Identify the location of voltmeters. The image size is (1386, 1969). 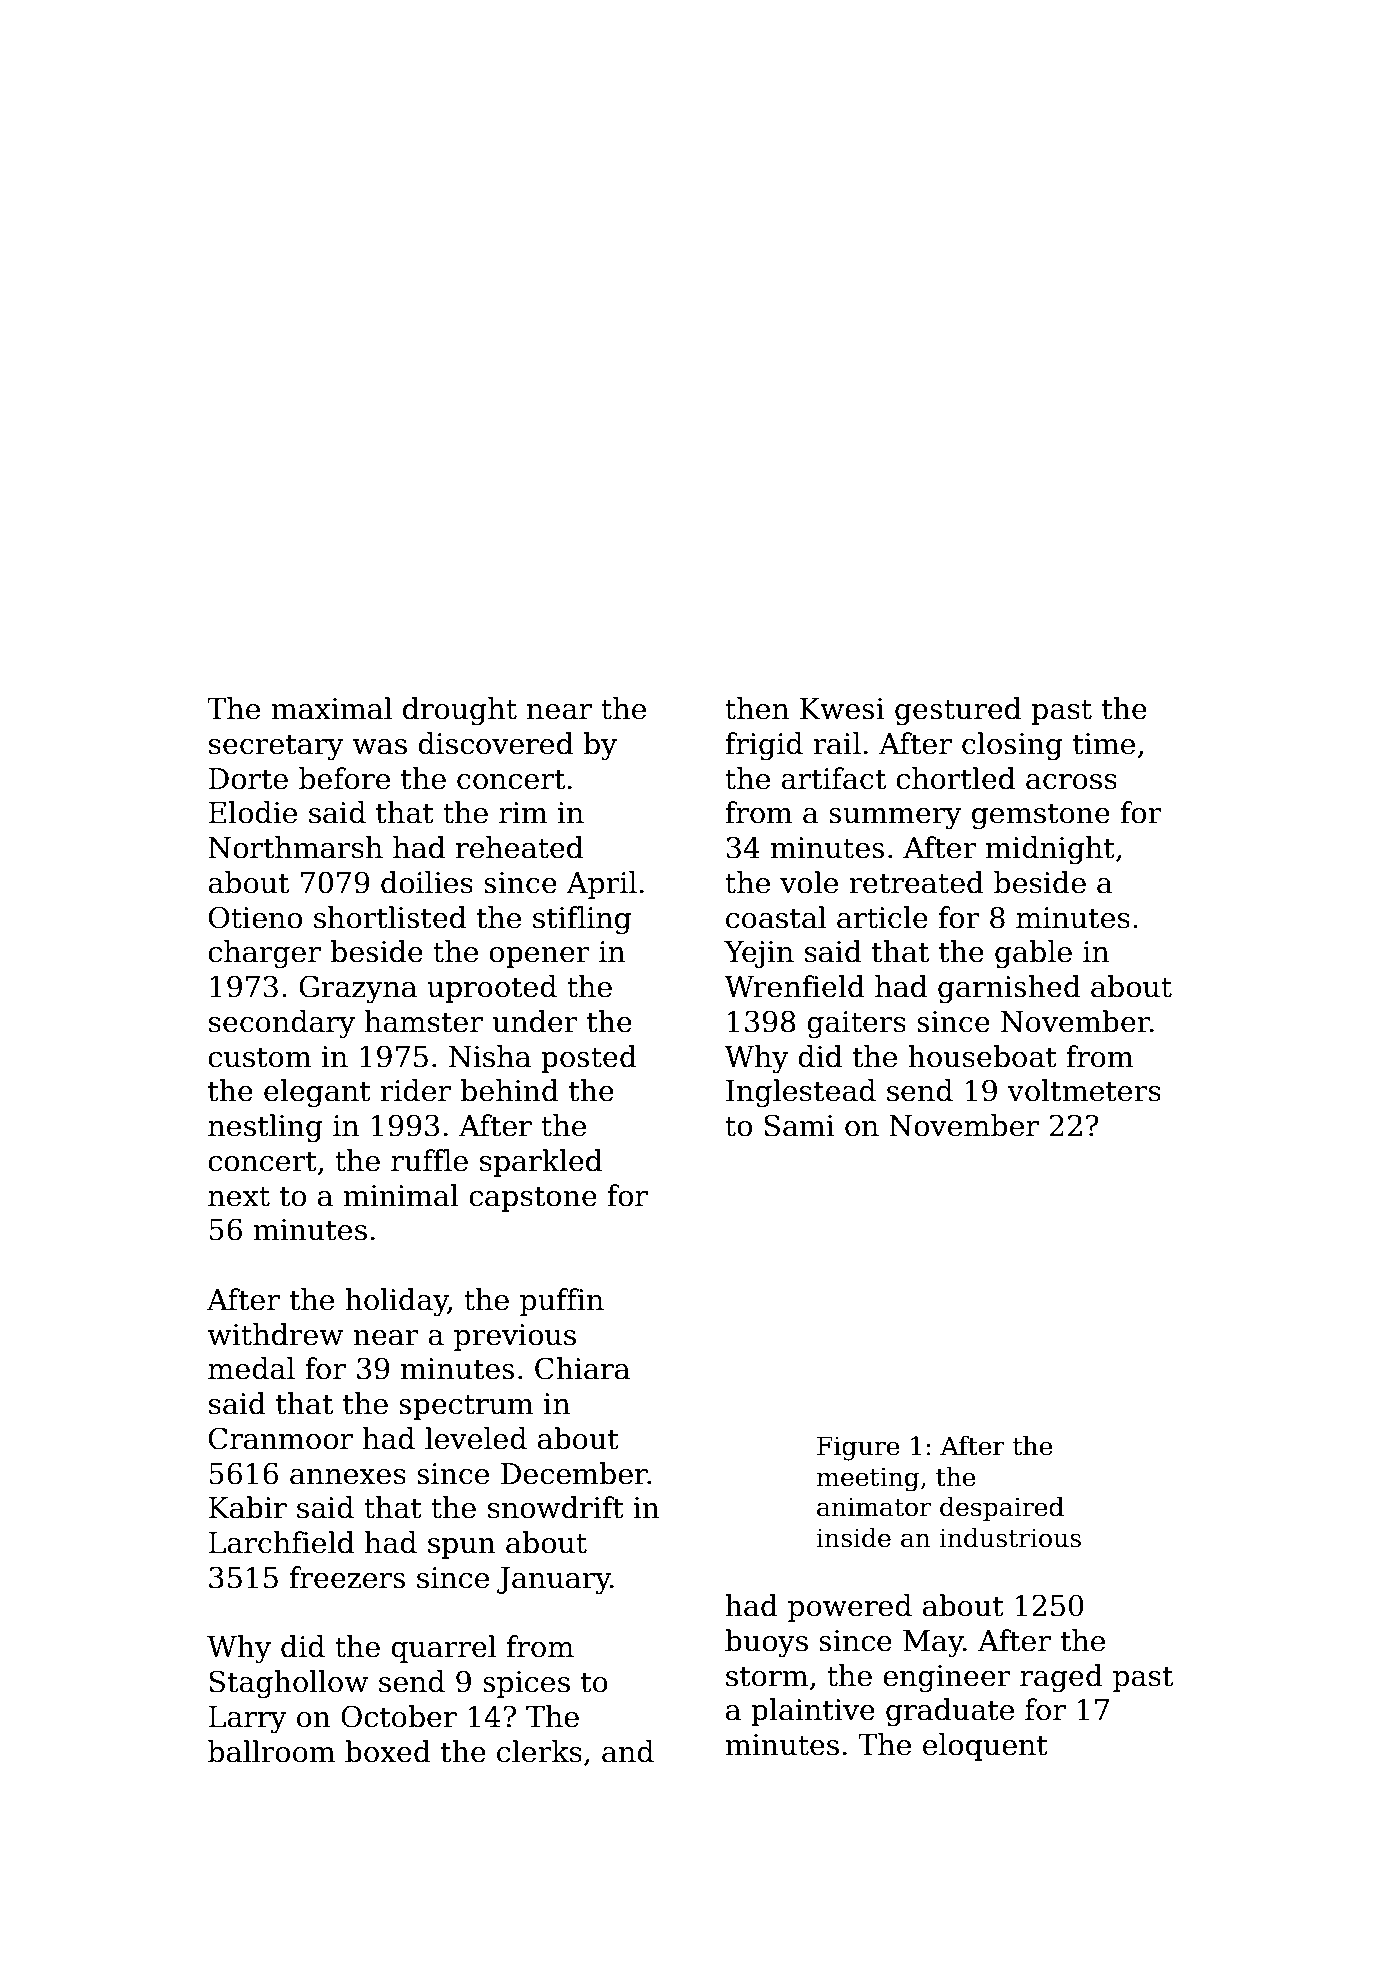
(1084, 1090).
